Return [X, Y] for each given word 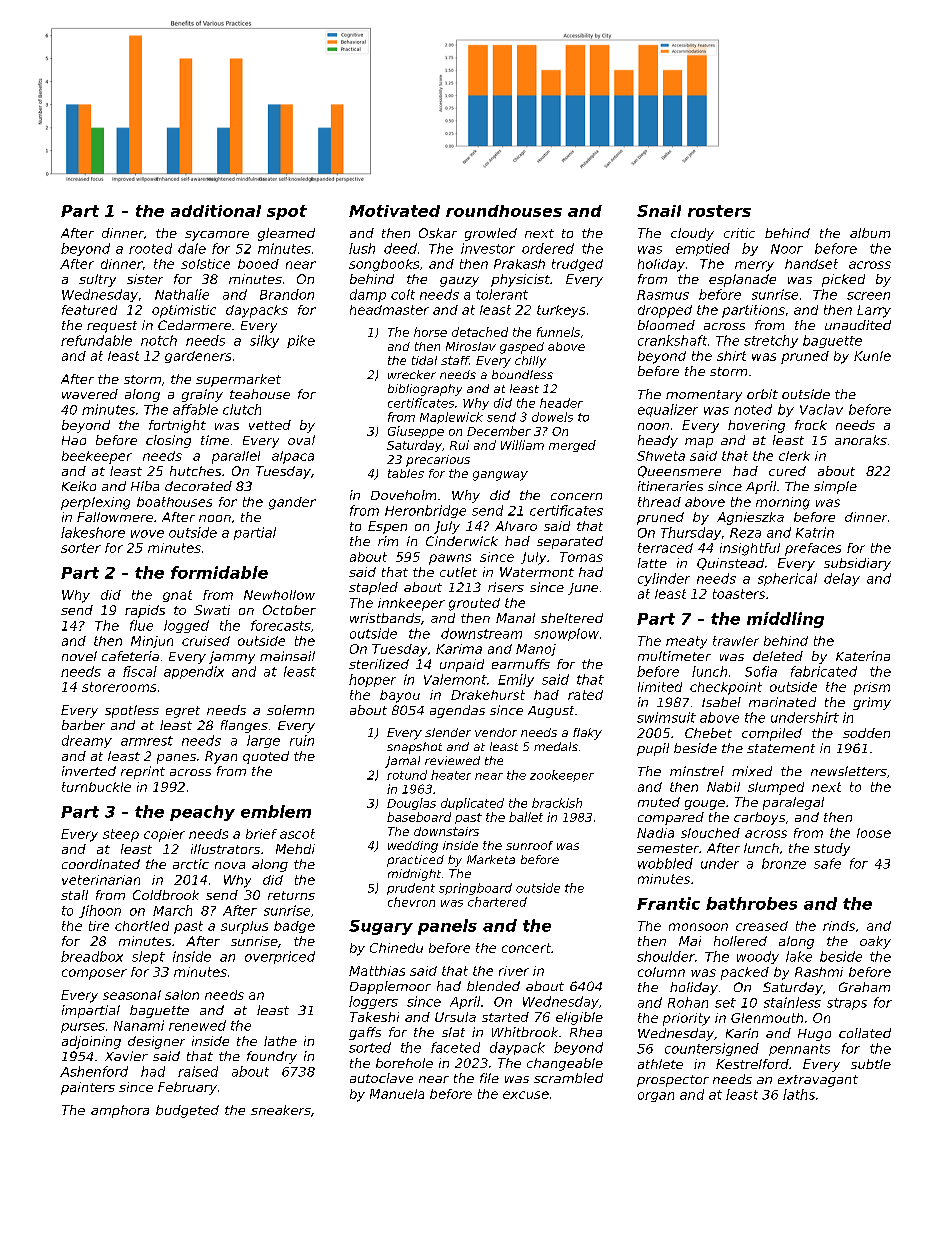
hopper [372, 680]
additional [216, 211]
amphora [120, 1111]
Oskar [438, 233]
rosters [719, 211]
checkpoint [726, 688]
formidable [219, 572]
